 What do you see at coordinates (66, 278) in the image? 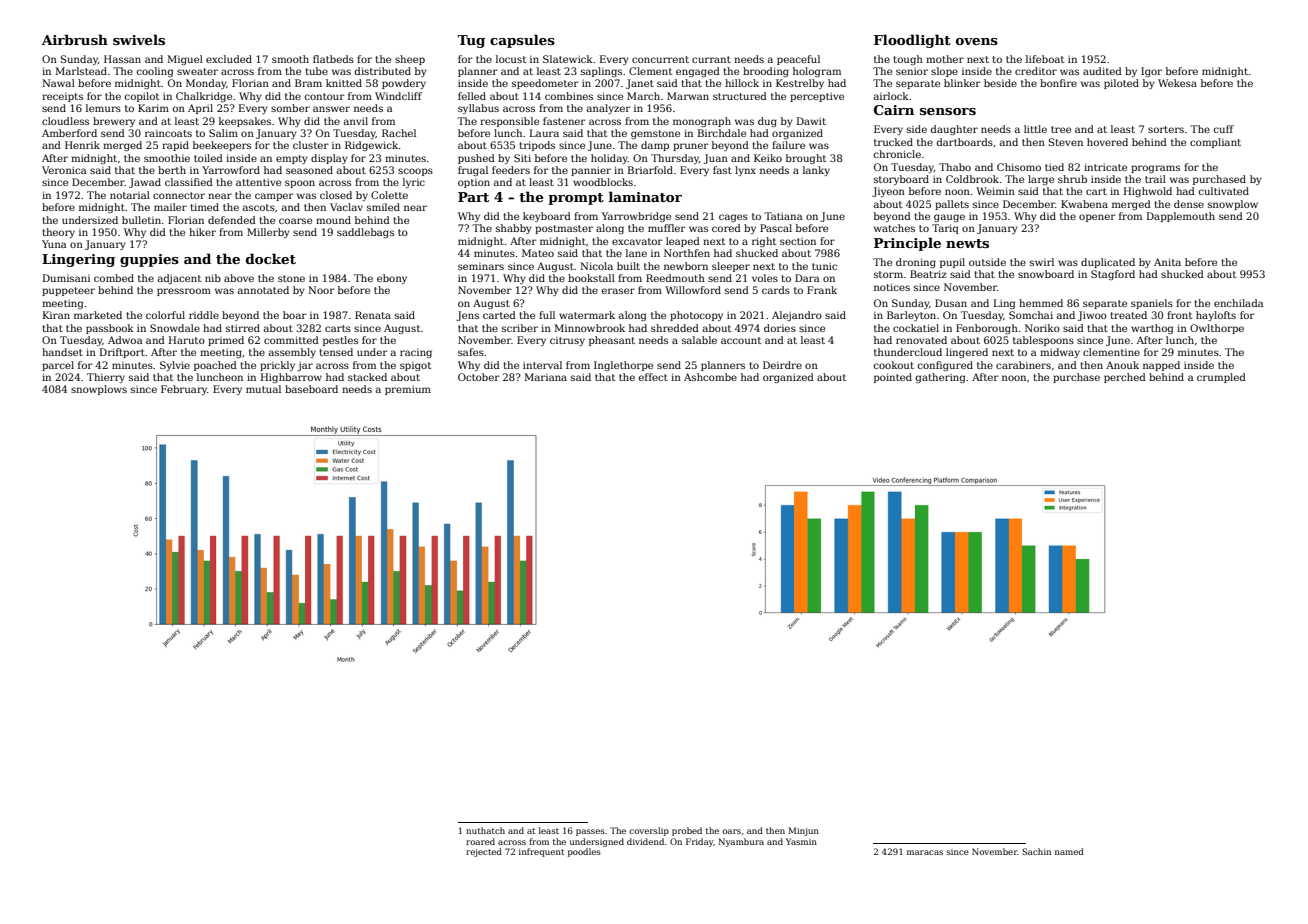
I see `Dumisani` at bounding box center [66, 278].
